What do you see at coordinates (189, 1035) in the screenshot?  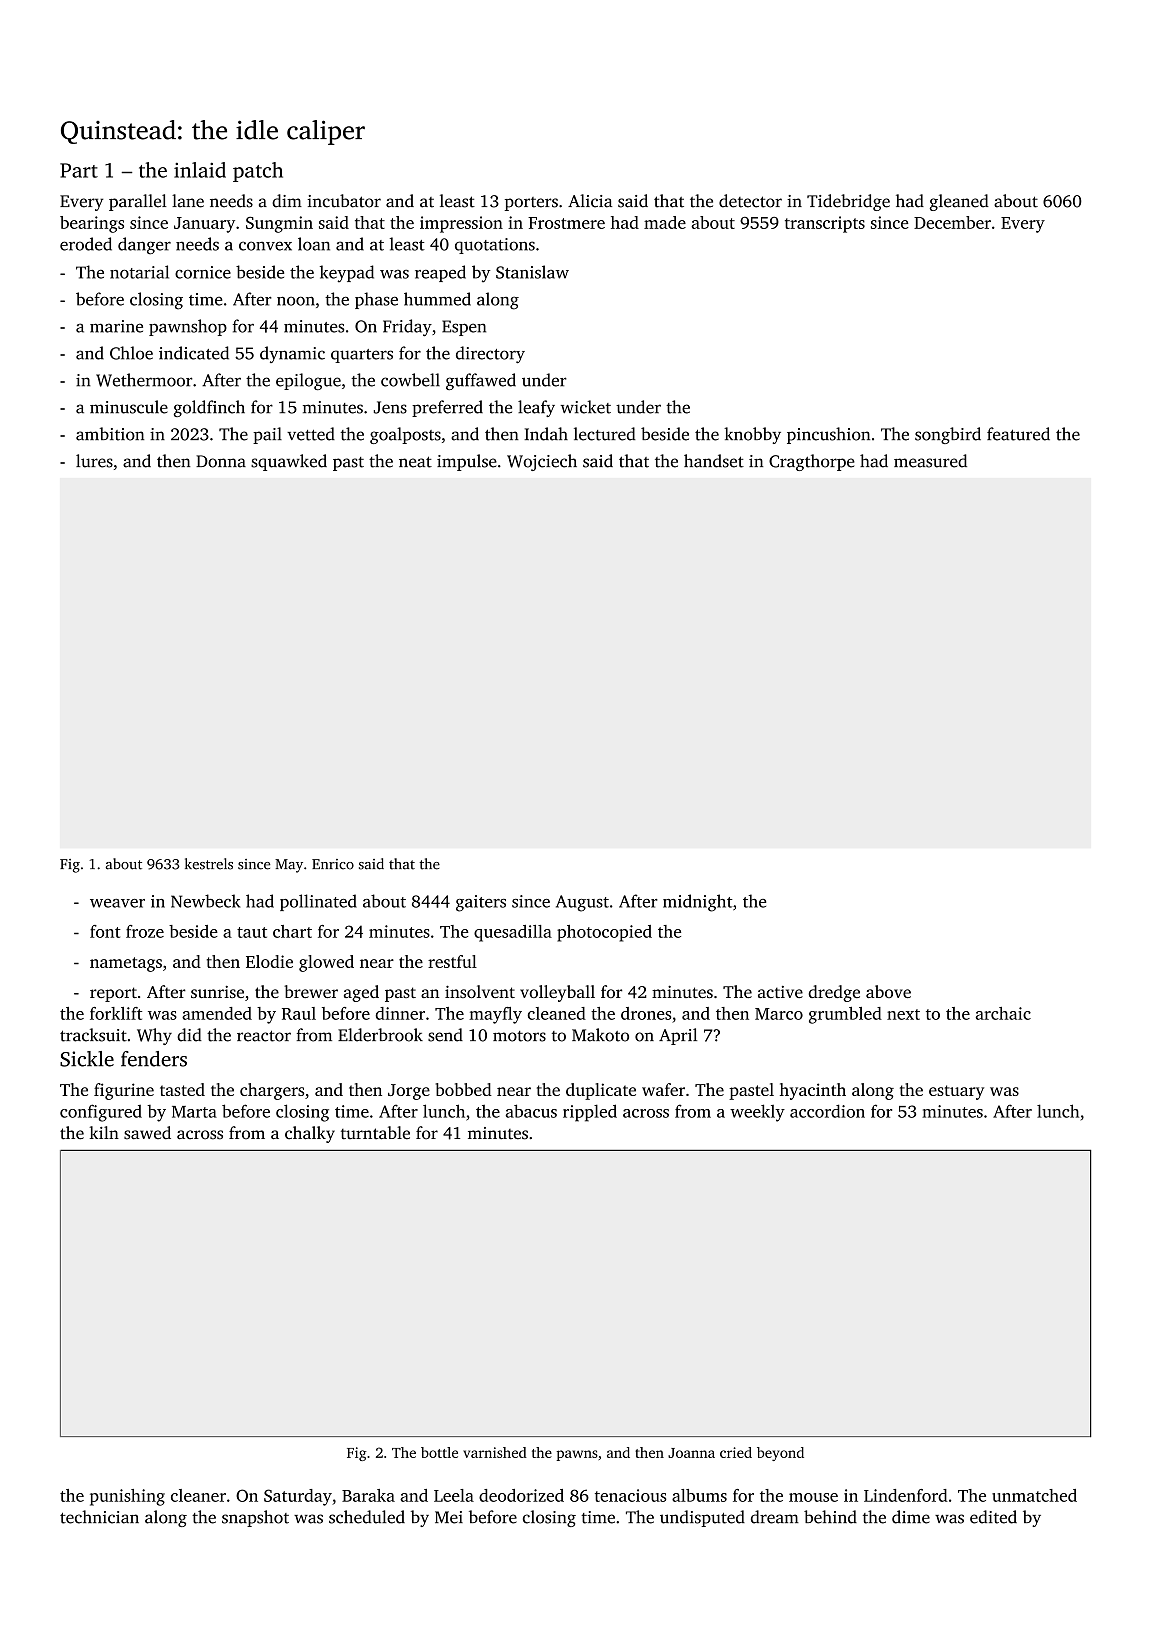 I see `did` at bounding box center [189, 1035].
